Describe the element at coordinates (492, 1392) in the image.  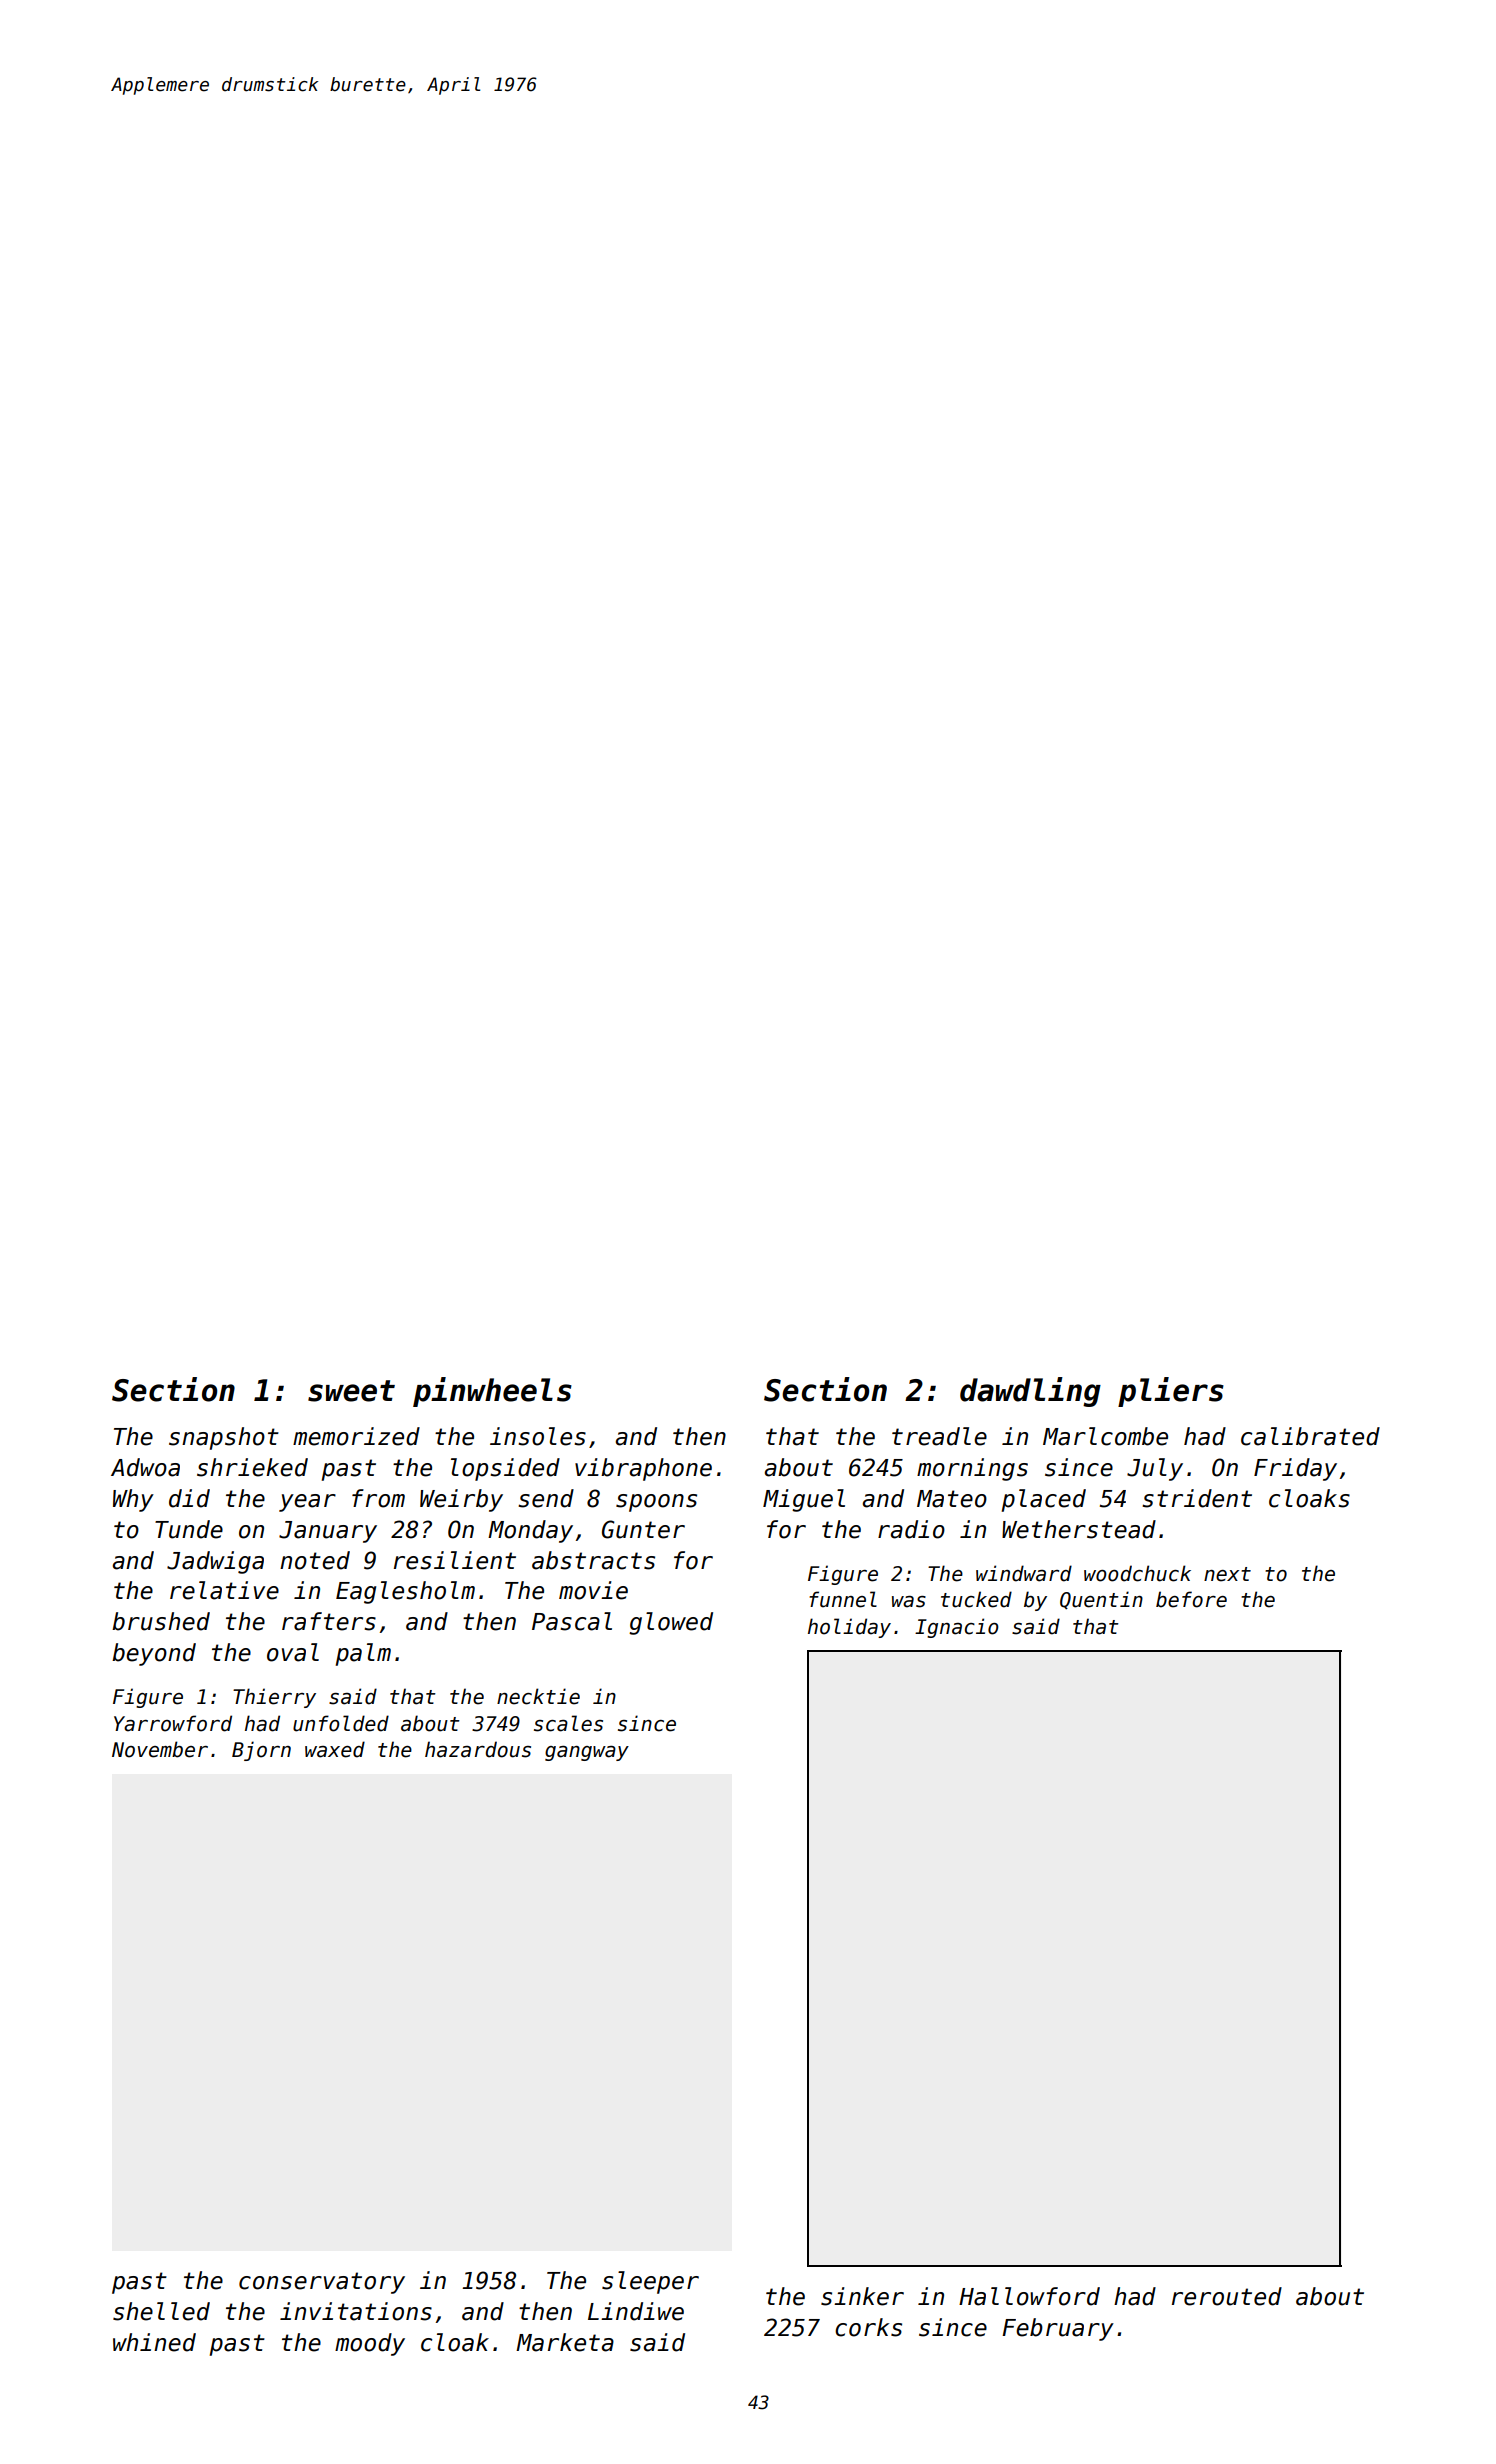
I see `pinwheels` at that location.
